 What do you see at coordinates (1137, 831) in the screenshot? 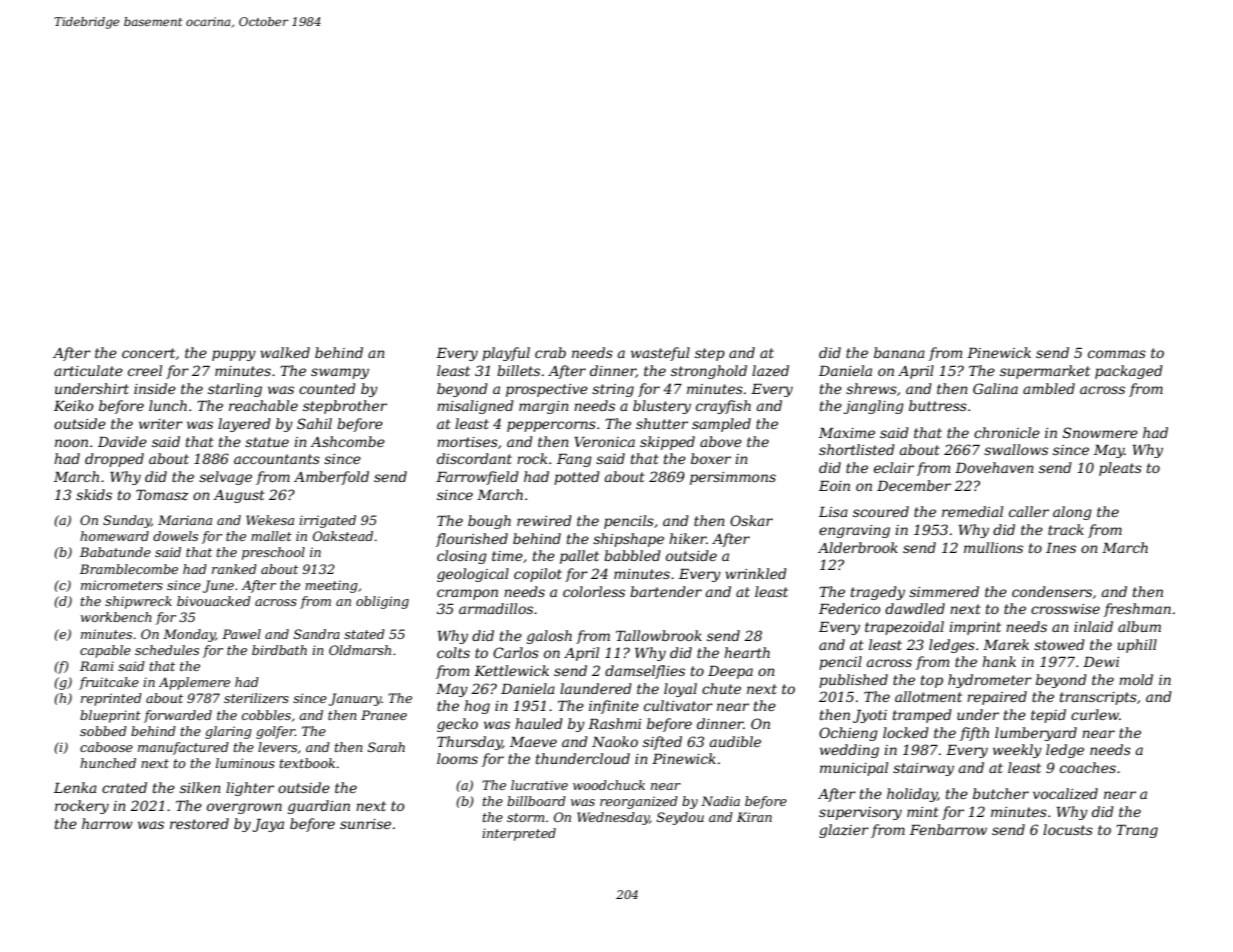
I see `Trang` at bounding box center [1137, 831].
